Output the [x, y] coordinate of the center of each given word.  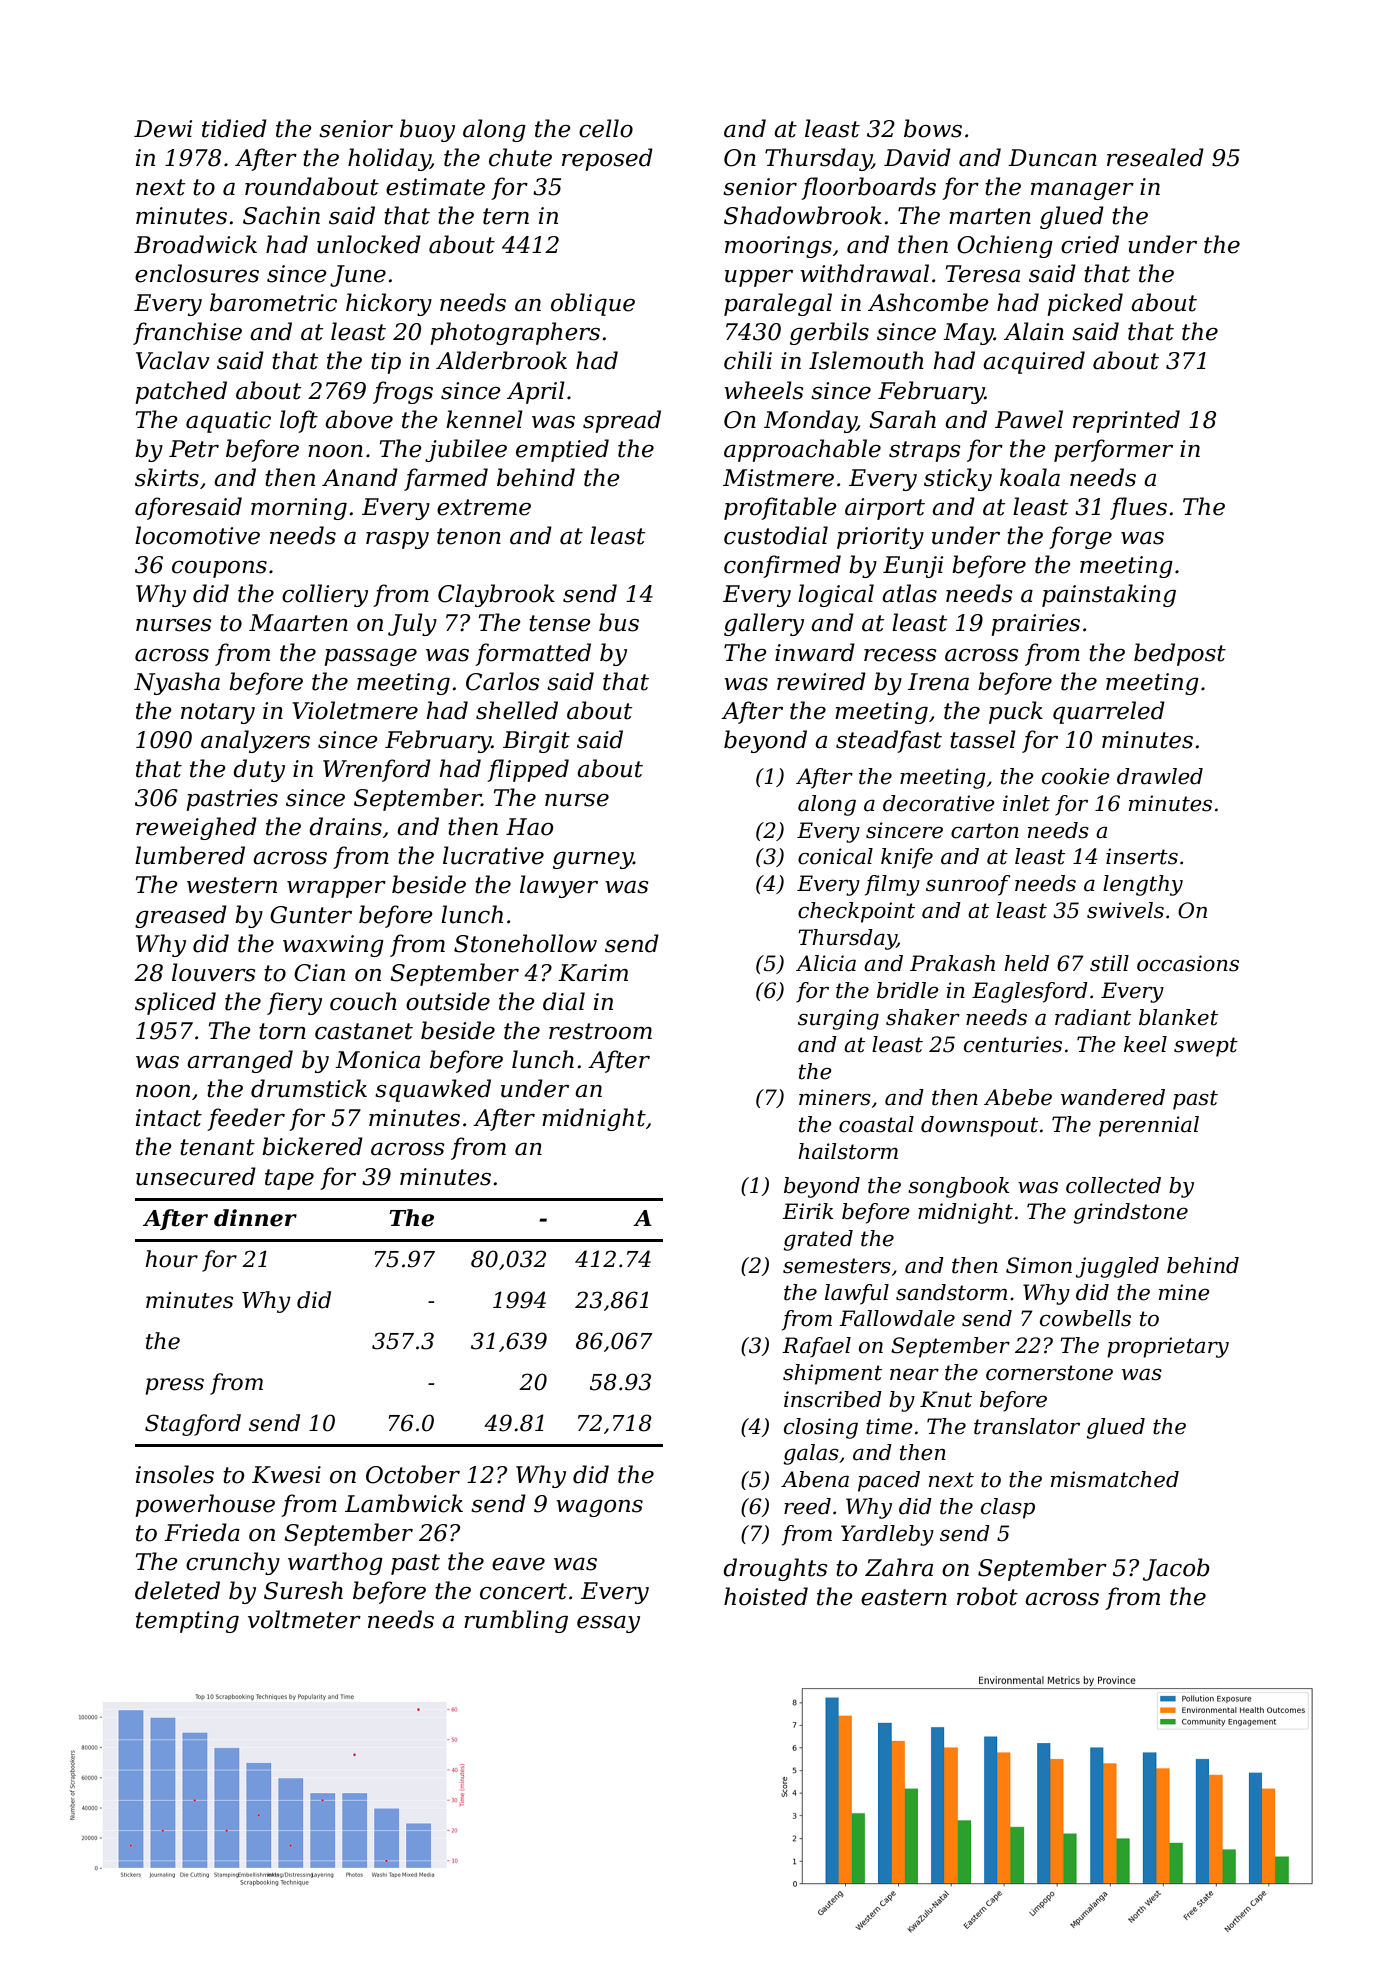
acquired [1034, 362]
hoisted [766, 1596]
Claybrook [496, 595]
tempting [187, 1622]
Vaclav [173, 360]
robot [987, 1596]
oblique [593, 304]
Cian [319, 973]
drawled [1160, 776]
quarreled [1109, 712]
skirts [167, 477]
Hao [529, 827]
